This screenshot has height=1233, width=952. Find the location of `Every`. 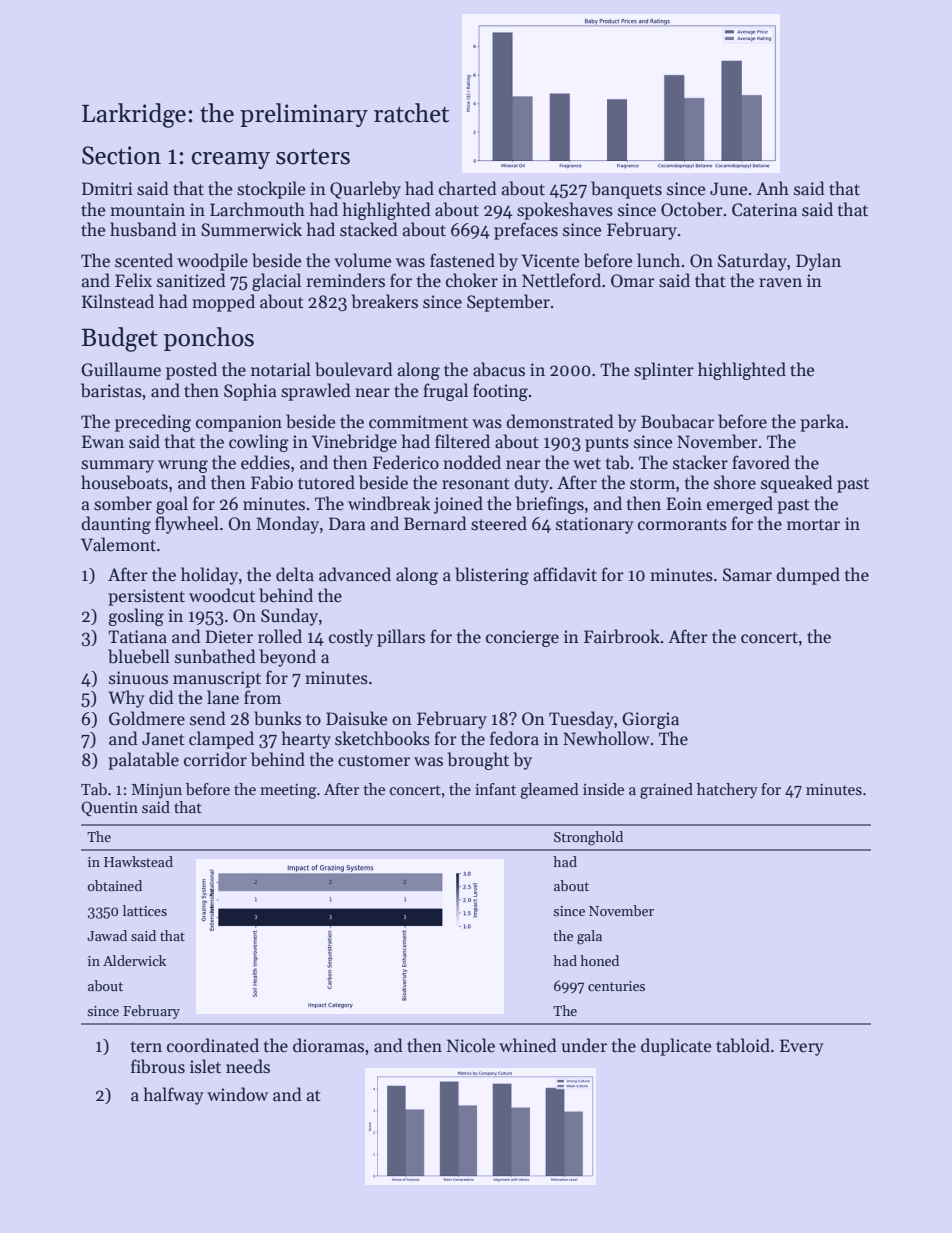

Every is located at coordinates (802, 1047).
